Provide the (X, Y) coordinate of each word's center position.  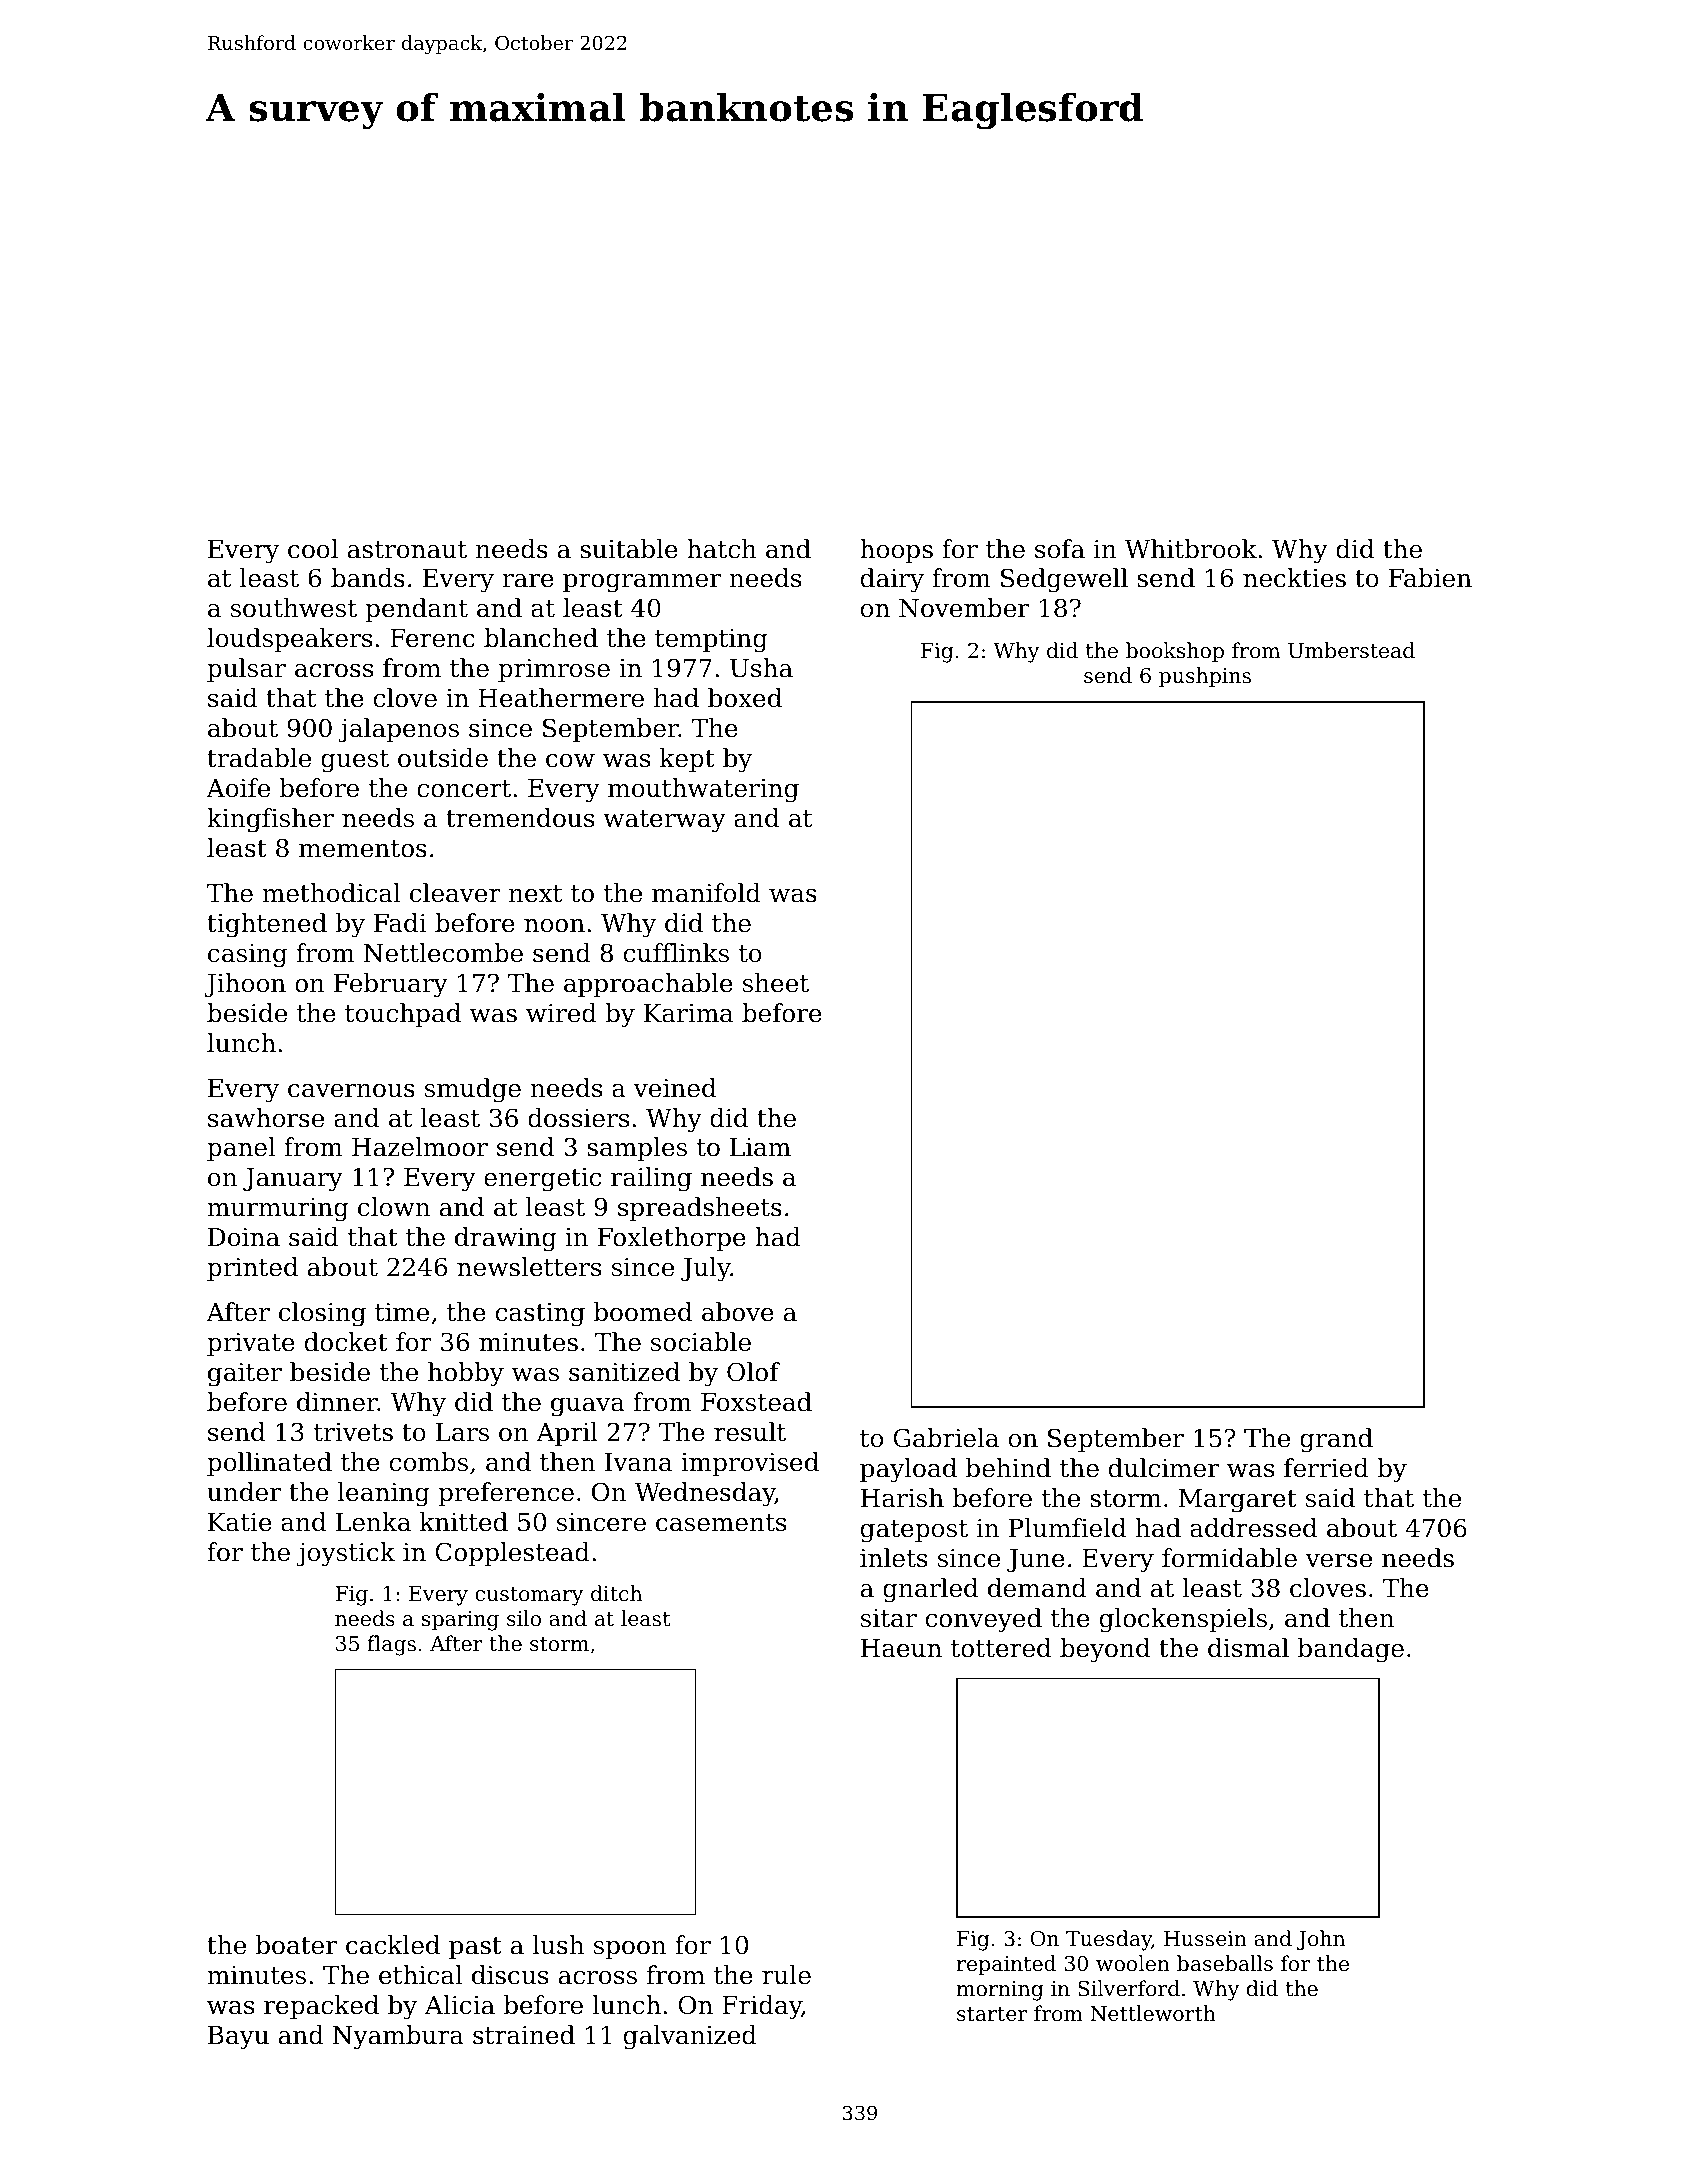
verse (1338, 1561)
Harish (902, 1498)
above (738, 1312)
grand (1336, 1440)
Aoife (238, 788)
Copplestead (512, 1554)
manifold (706, 893)
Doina (244, 1237)
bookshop (1175, 652)
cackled (393, 1945)
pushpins (1205, 677)
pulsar (246, 670)
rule (786, 1975)
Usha (761, 668)
